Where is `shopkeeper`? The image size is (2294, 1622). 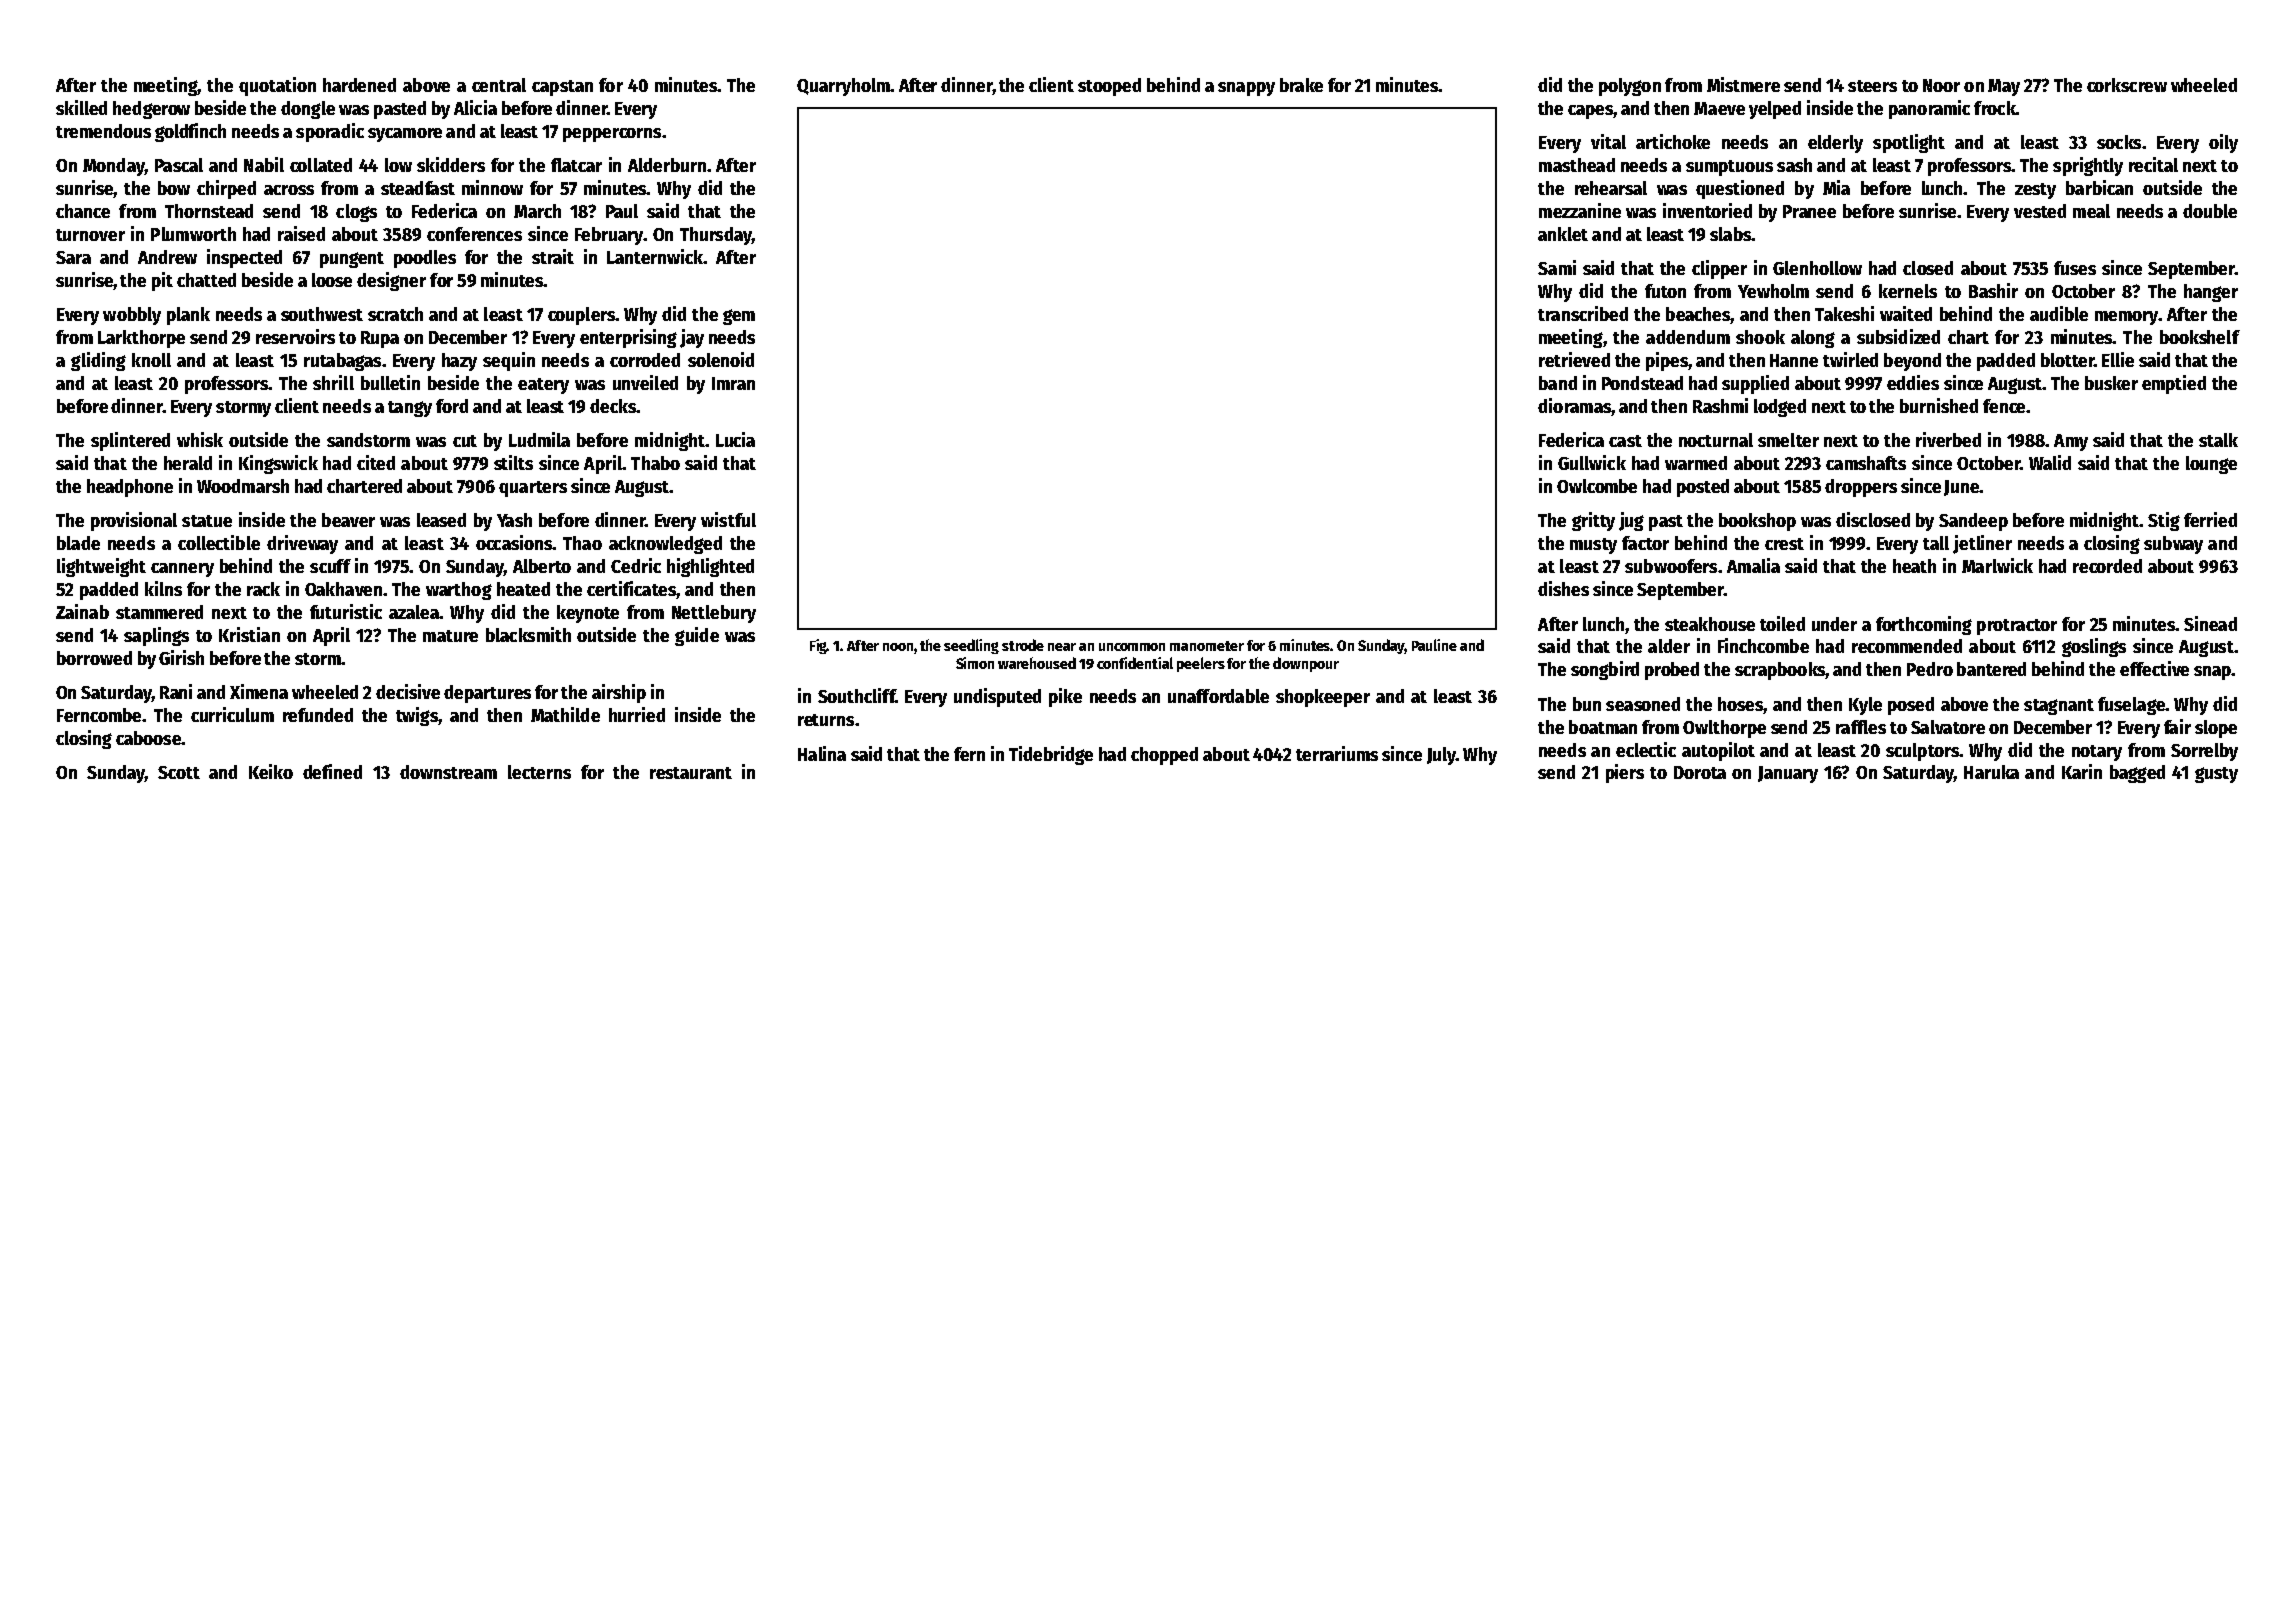
shopkeeper is located at coordinates (1323, 698).
